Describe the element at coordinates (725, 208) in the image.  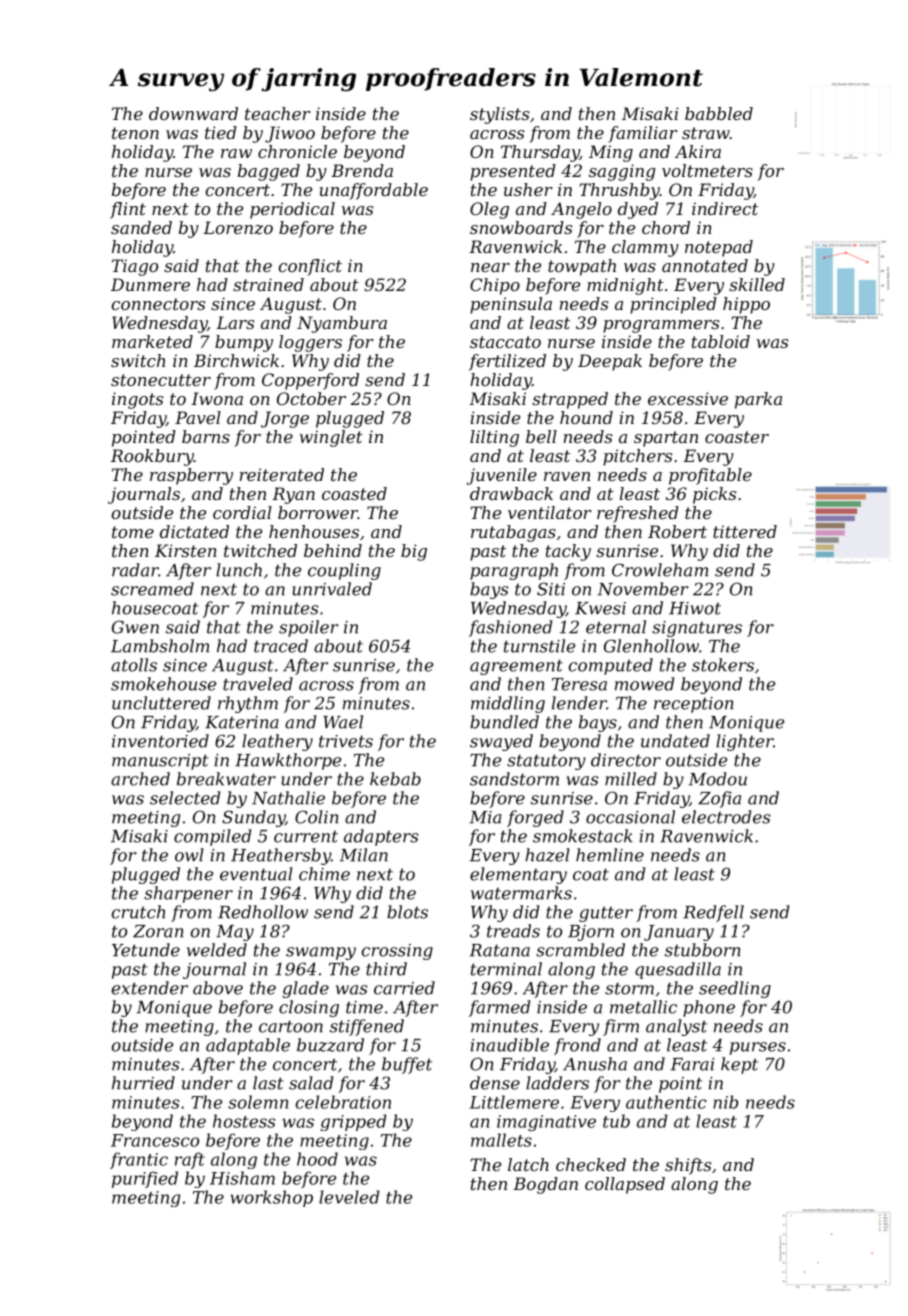
I see `indirect` at that location.
